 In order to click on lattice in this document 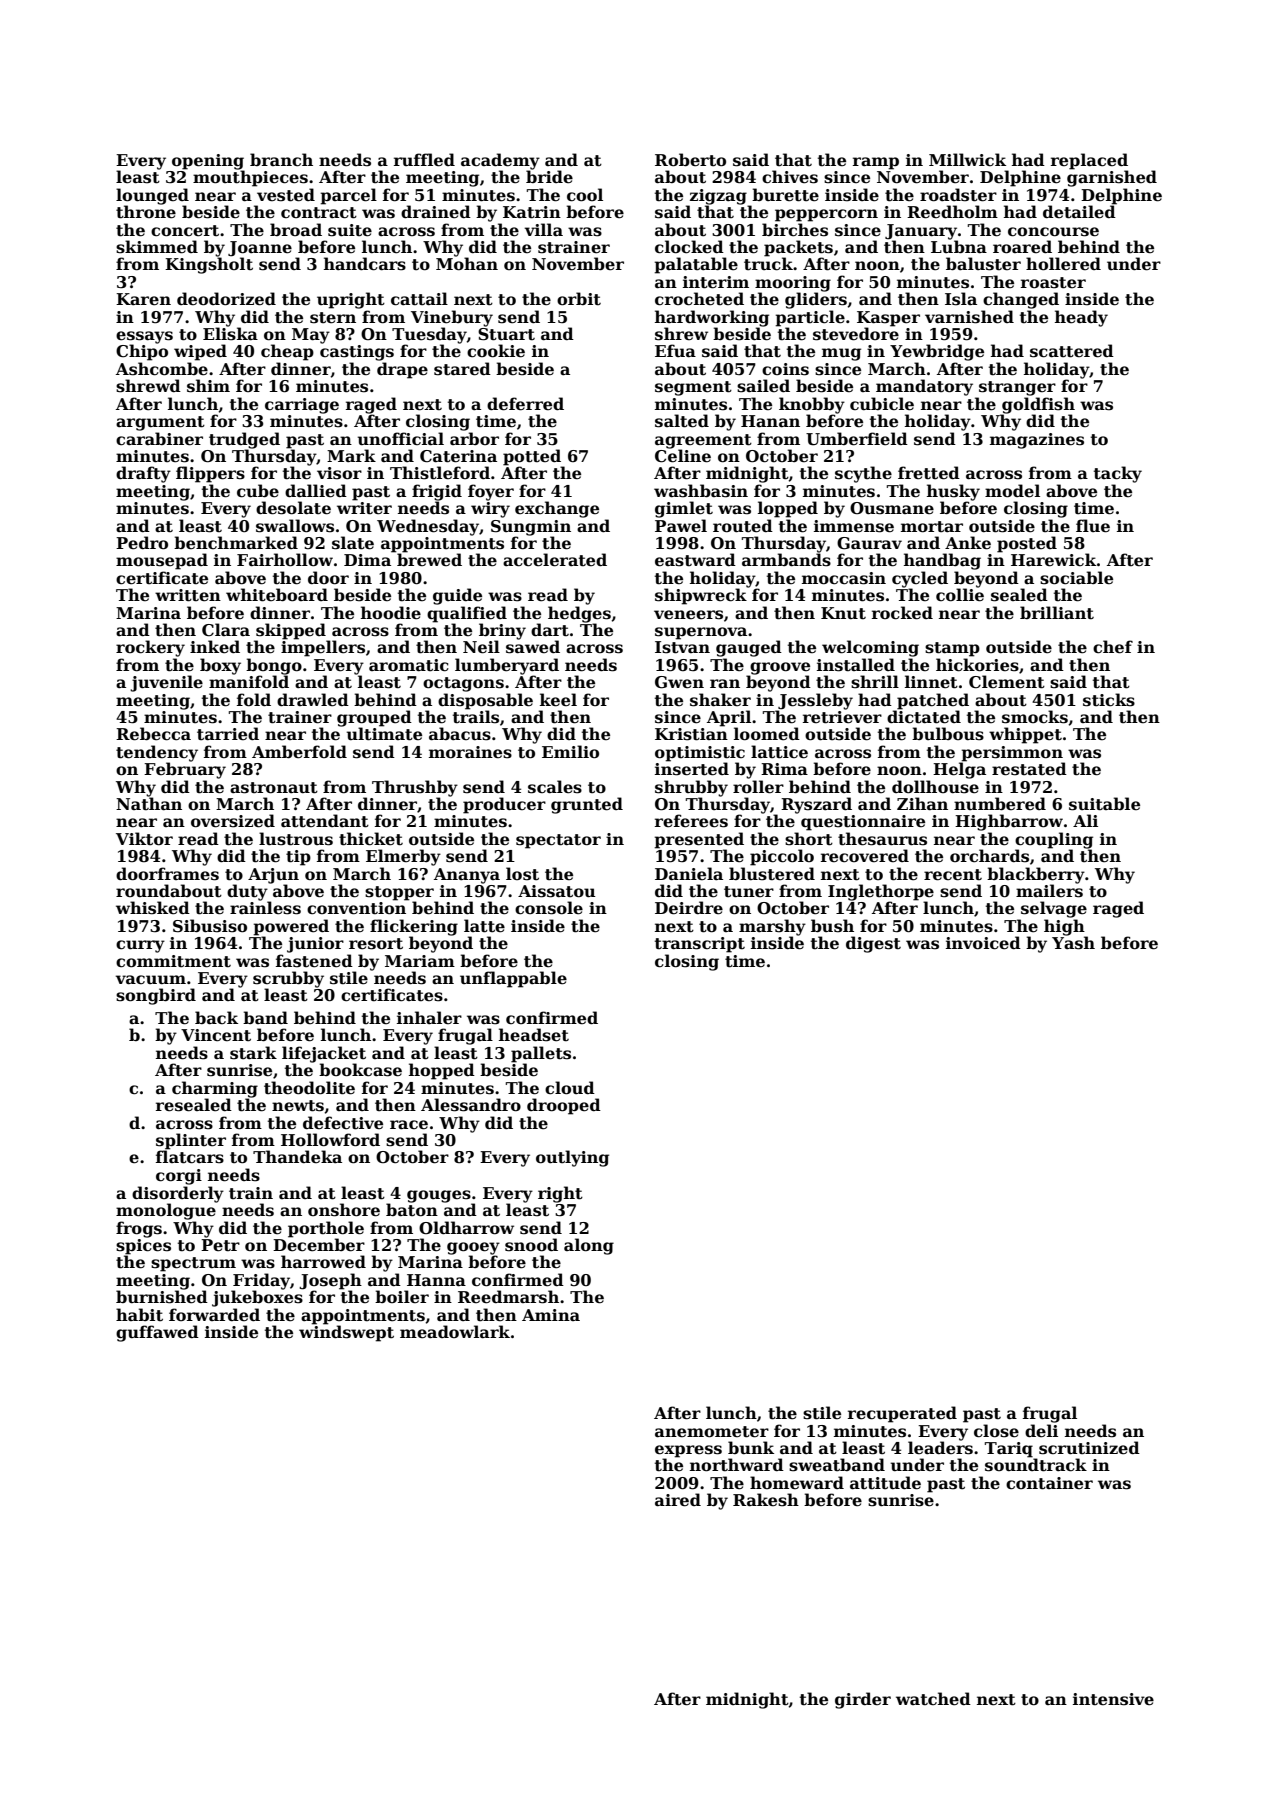, I will do `click(779, 752)`.
